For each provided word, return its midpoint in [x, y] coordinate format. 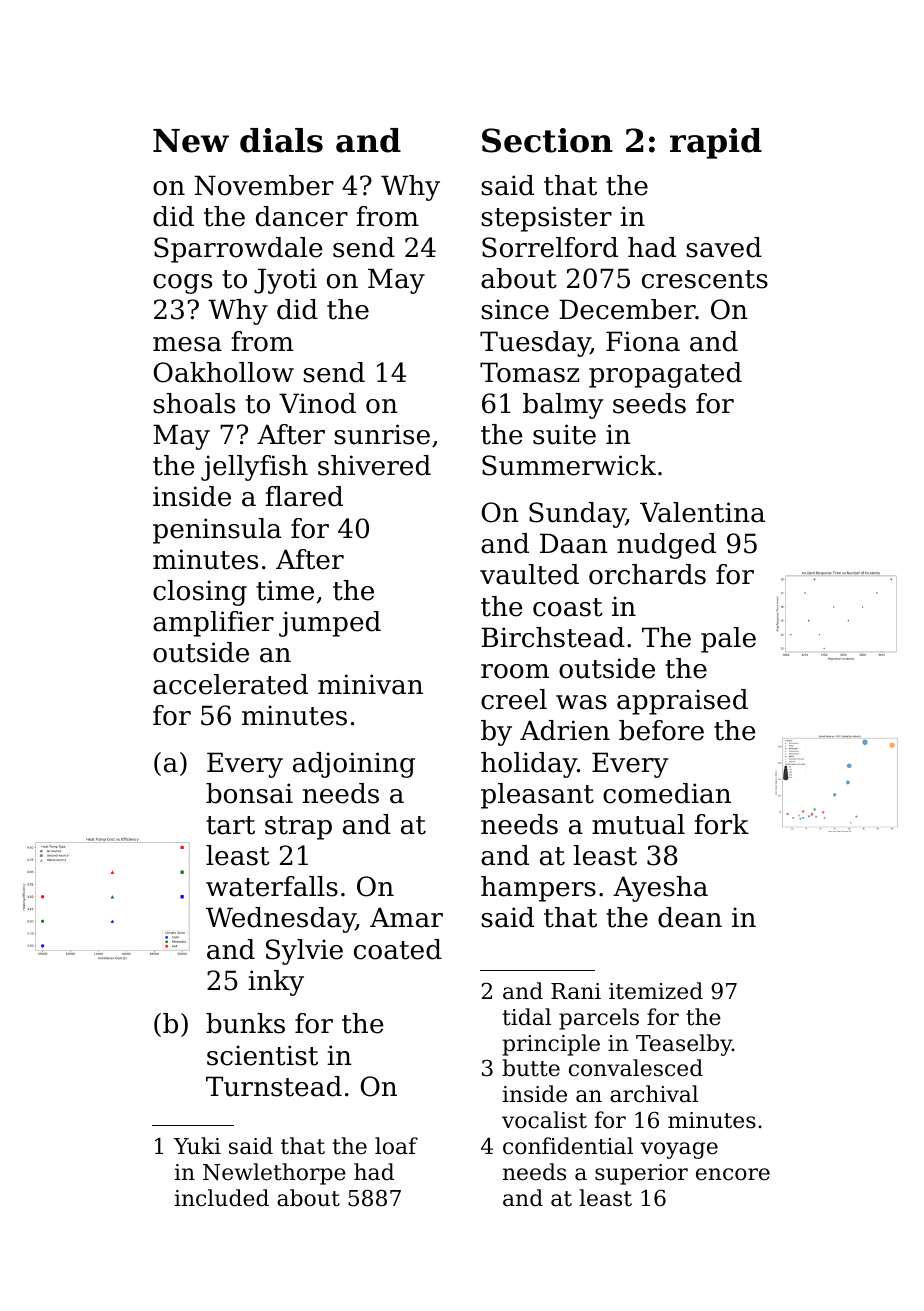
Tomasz [529, 372]
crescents [705, 279]
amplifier [213, 624]
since [515, 309]
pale [728, 640]
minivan [370, 684]
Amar [406, 917]
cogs [182, 284]
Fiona [643, 341]
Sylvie [304, 952]
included [222, 1198]
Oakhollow [224, 372]
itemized [656, 991]
